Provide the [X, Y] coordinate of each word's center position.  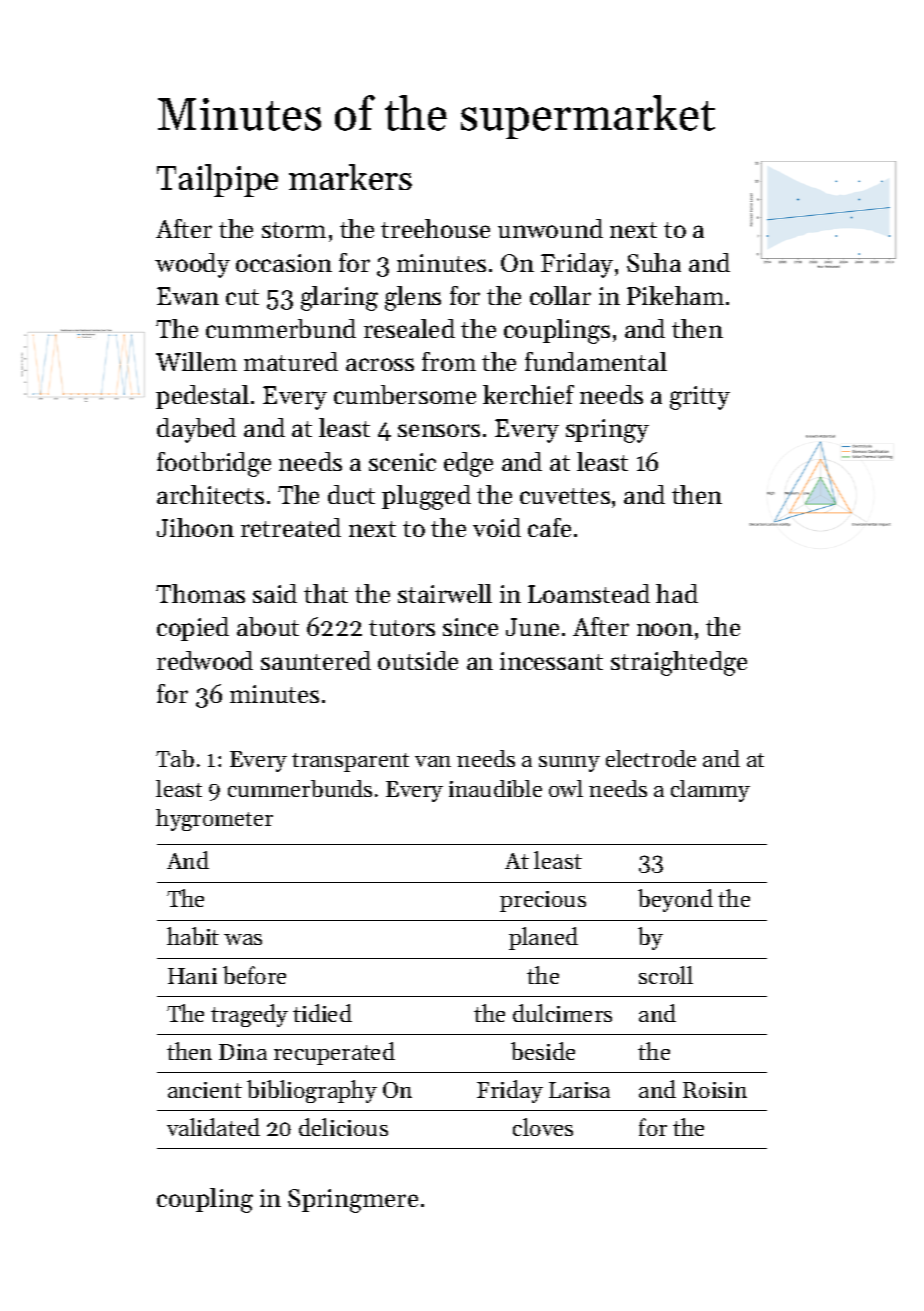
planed [543, 938]
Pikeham [675, 295]
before [254, 975]
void [497, 527]
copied [193, 629]
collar [560, 295]
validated [213, 1127]
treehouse [435, 228]
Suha [654, 262]
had [677, 593]
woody [192, 265]
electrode [651, 758]
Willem [196, 361]
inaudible [495, 788]
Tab [175, 758]
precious [543, 901]
